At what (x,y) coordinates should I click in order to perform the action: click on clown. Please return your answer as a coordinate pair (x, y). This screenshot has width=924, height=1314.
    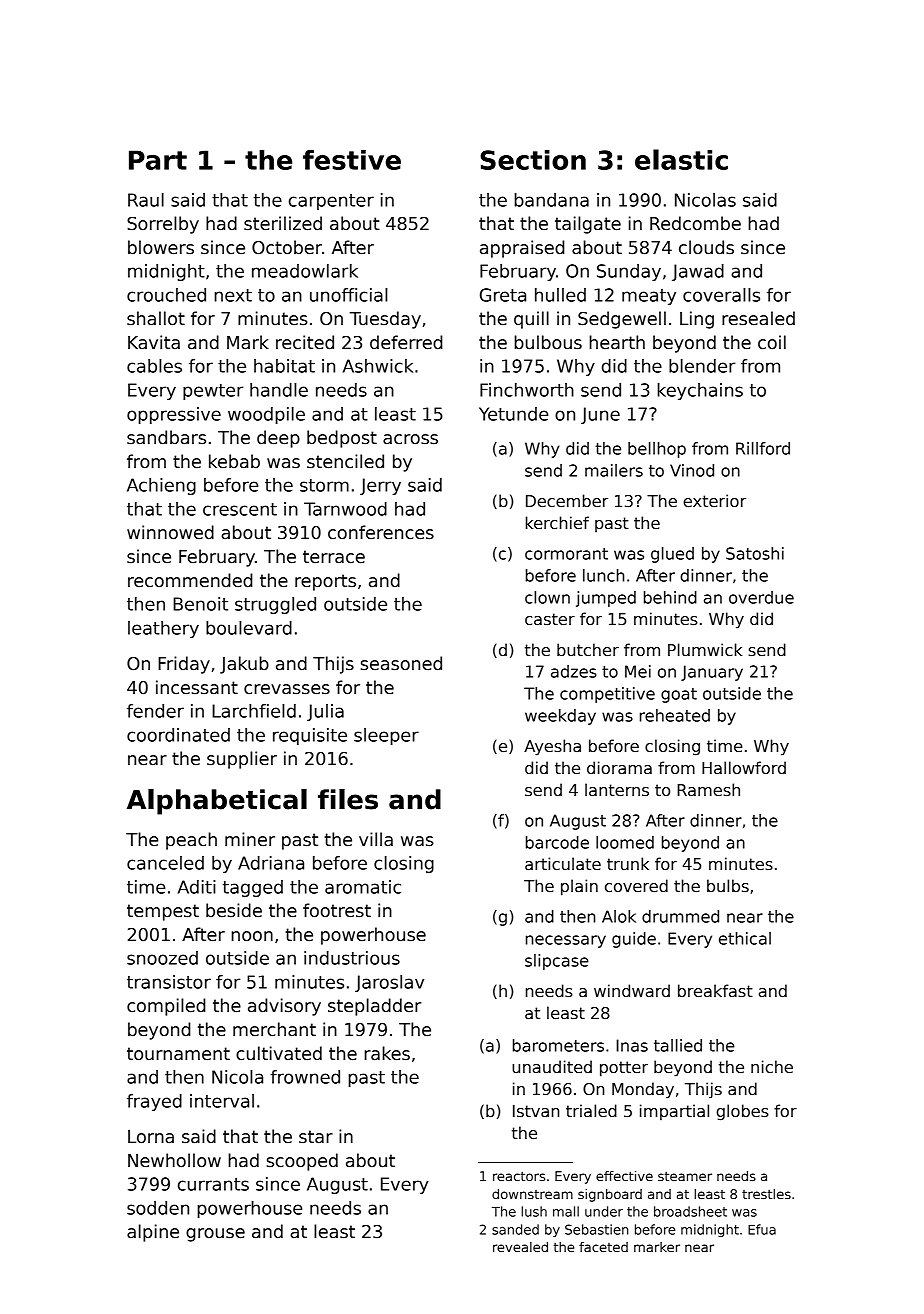
    Looking at the image, I should click on (547, 597).
